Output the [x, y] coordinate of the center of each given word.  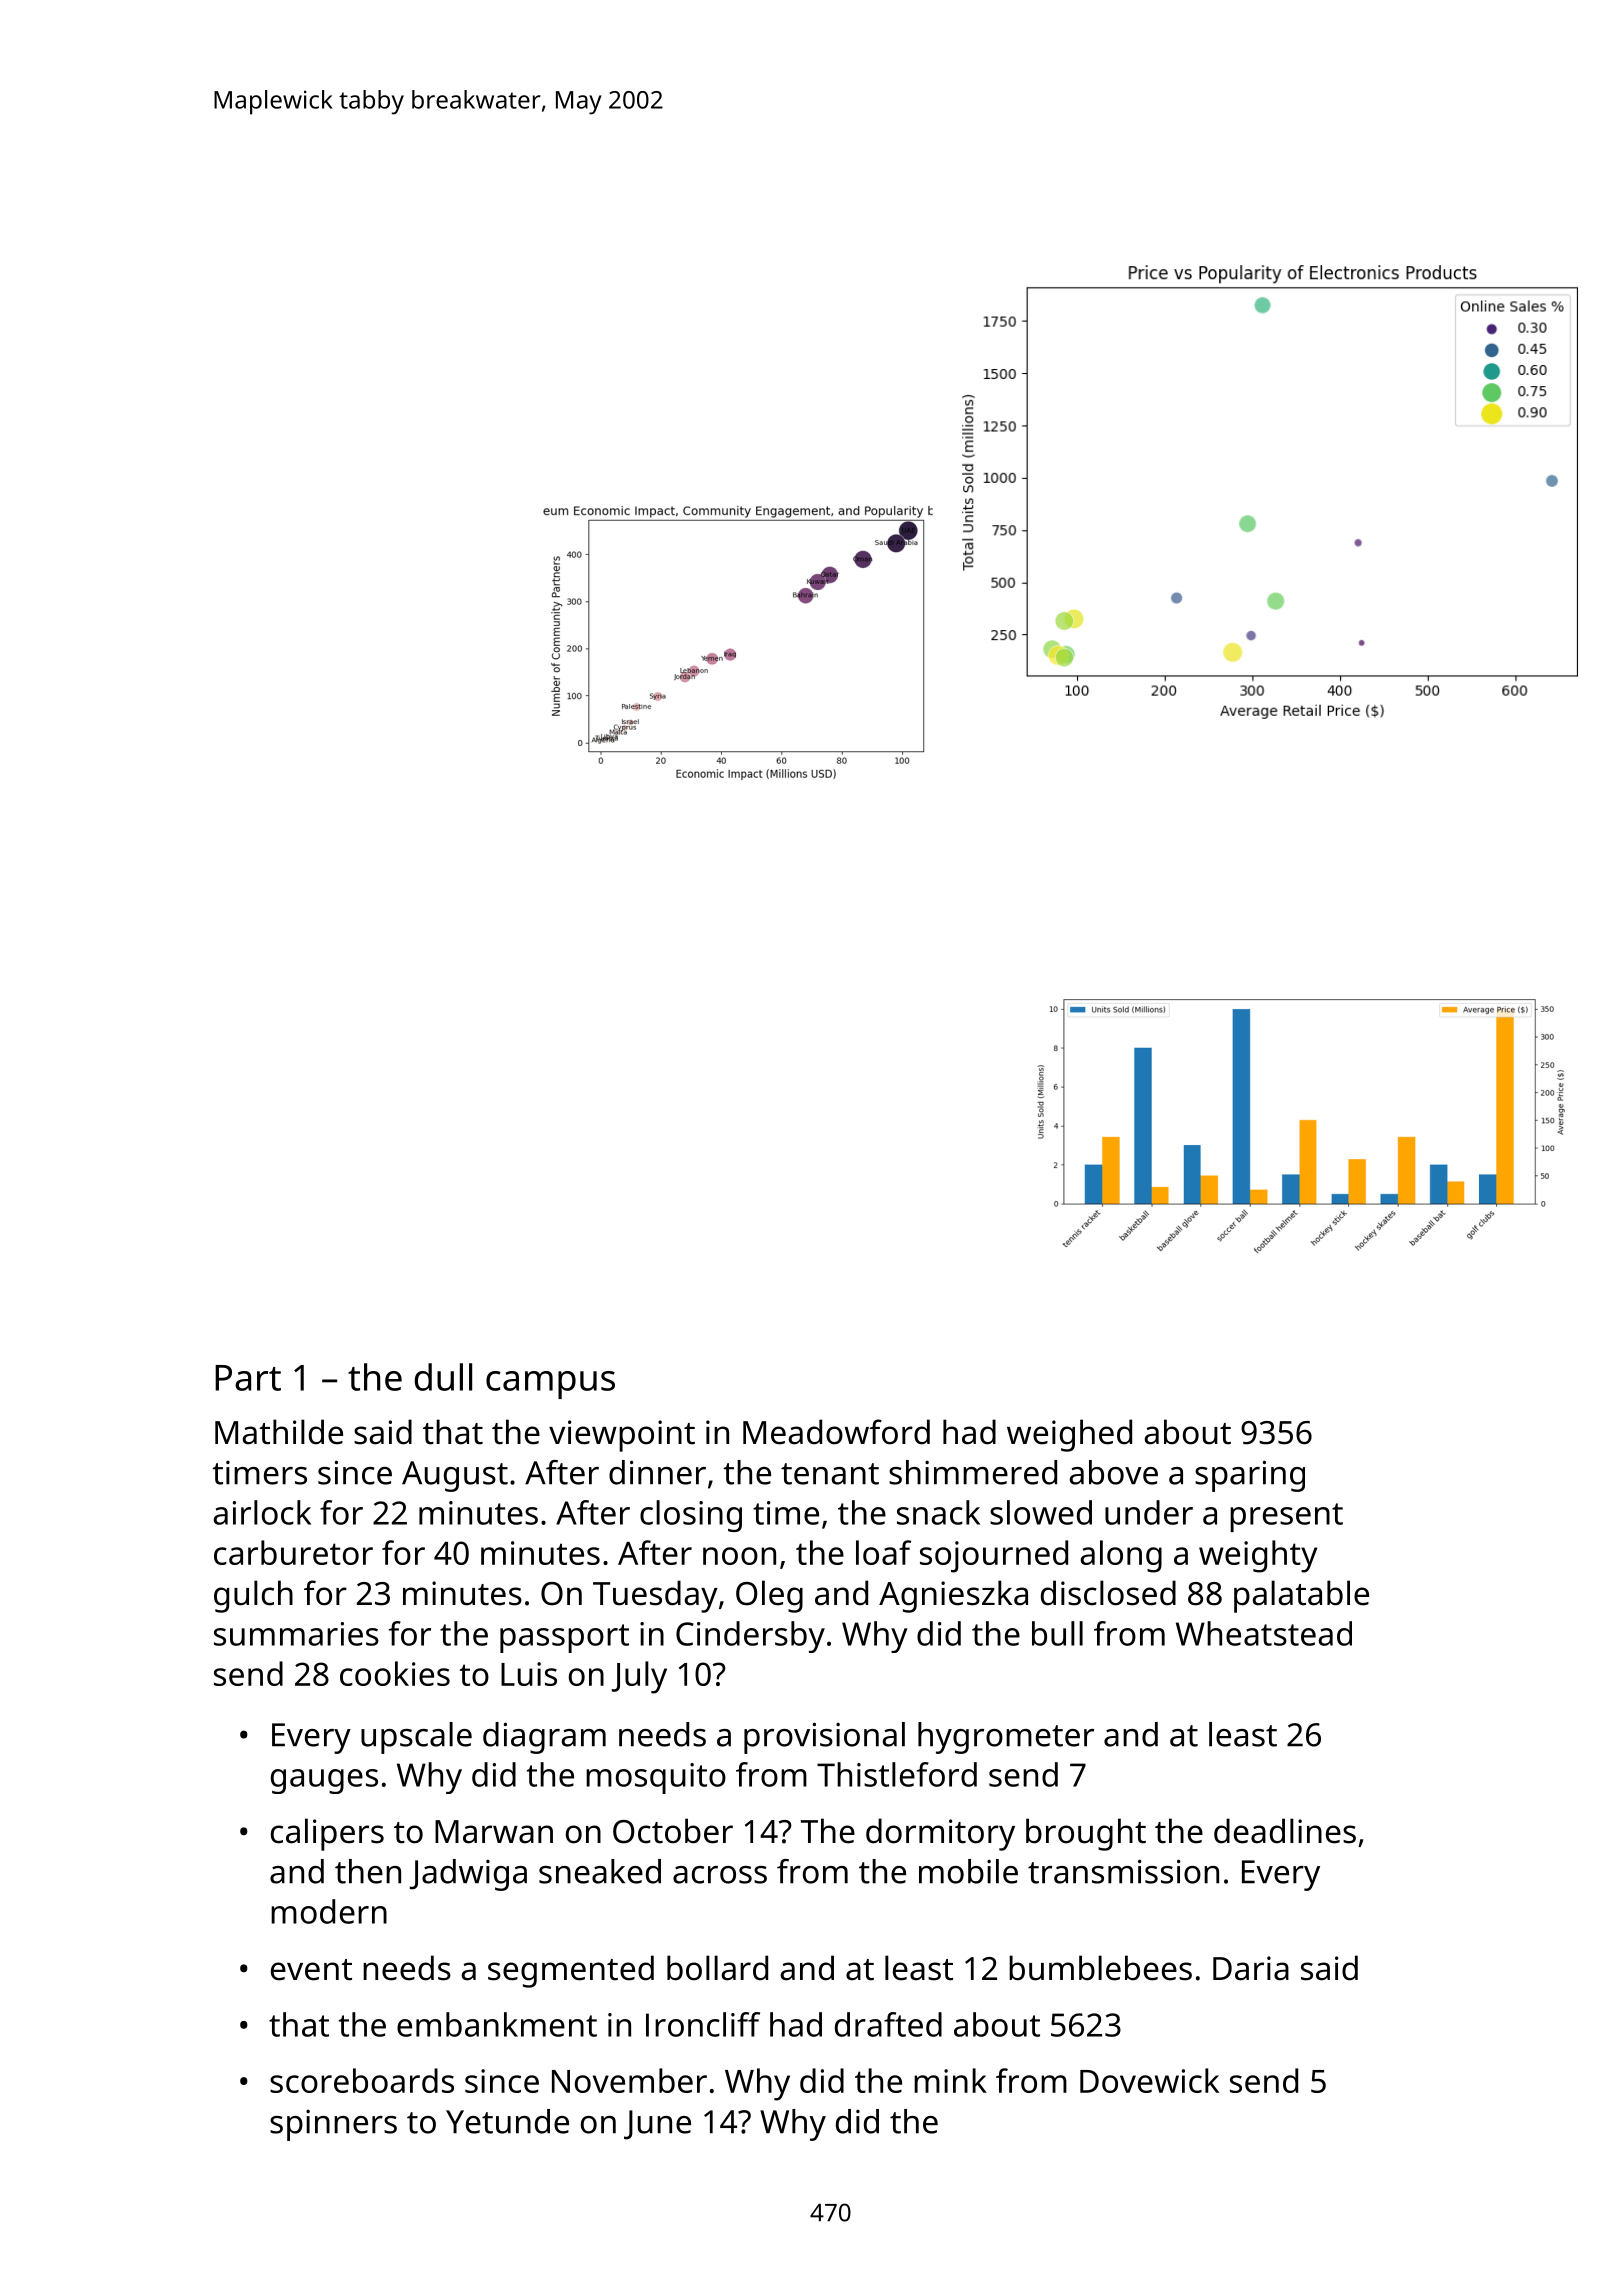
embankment [497, 2024]
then [368, 1871]
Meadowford [836, 1432]
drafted [888, 2024]
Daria [1251, 1968]
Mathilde [279, 1432]
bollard [717, 1968]
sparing [1250, 1476]
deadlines [1285, 1831]
